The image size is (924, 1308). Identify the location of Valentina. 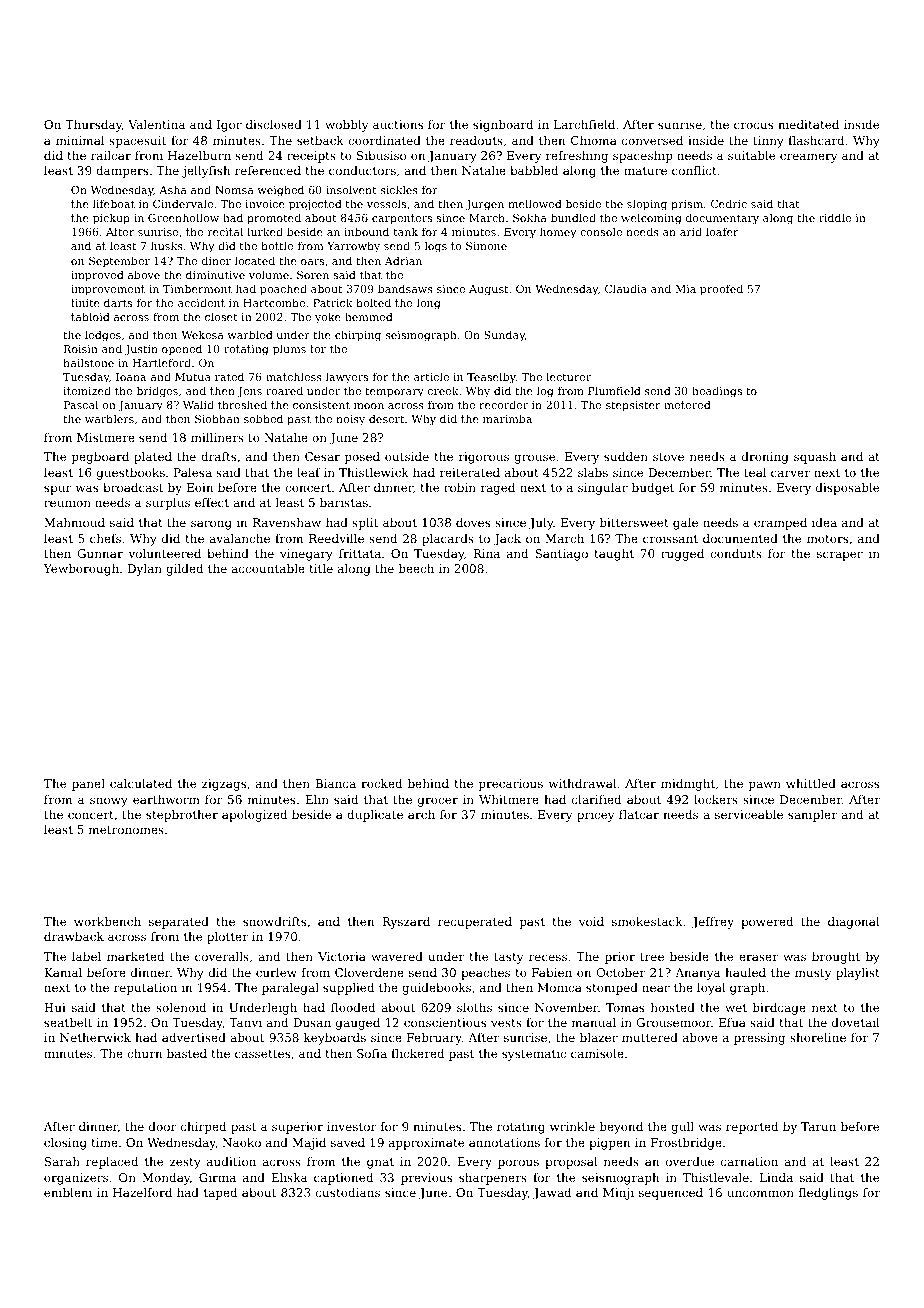
(156, 124).
